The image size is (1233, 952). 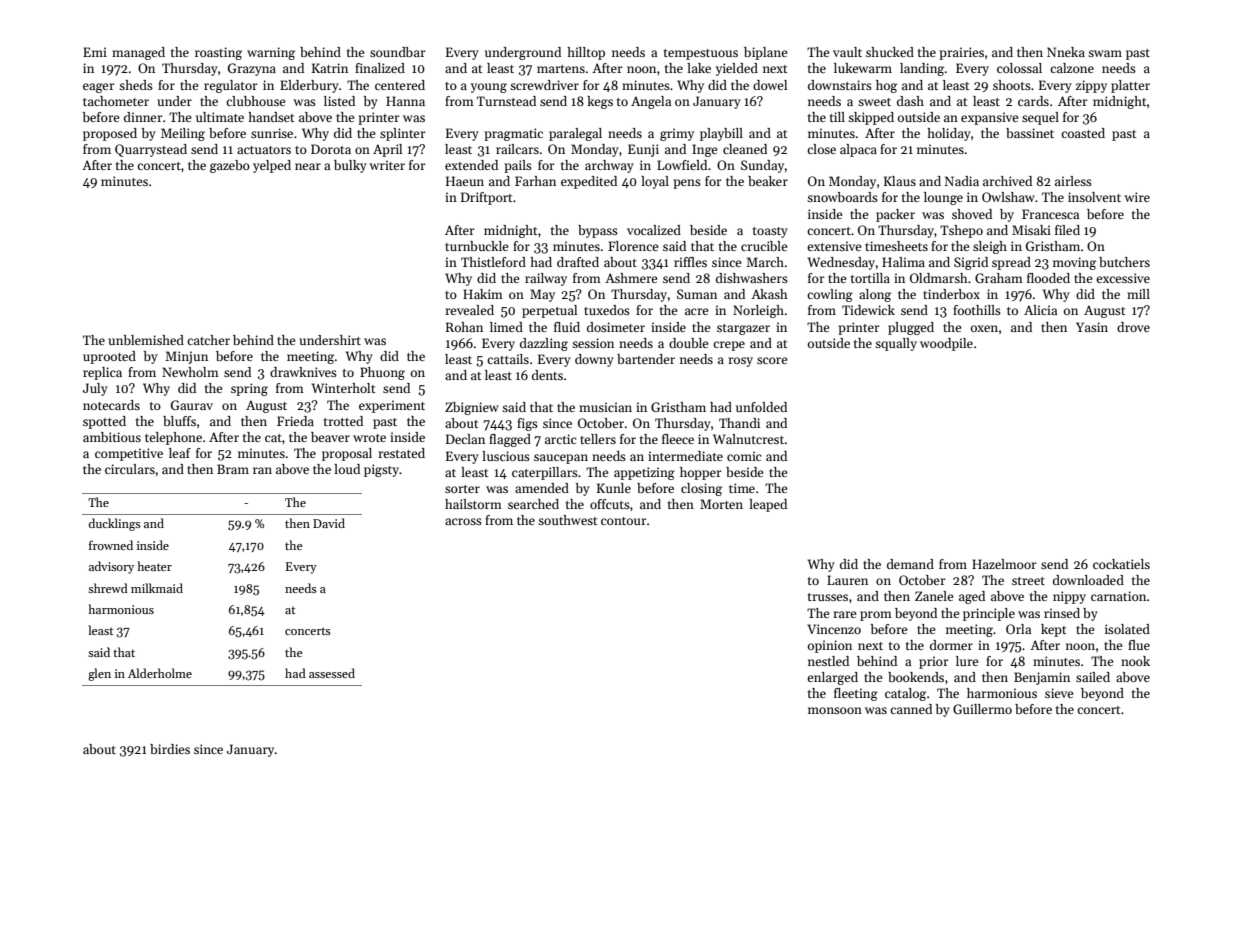 I want to click on gazebo, so click(x=230, y=166).
